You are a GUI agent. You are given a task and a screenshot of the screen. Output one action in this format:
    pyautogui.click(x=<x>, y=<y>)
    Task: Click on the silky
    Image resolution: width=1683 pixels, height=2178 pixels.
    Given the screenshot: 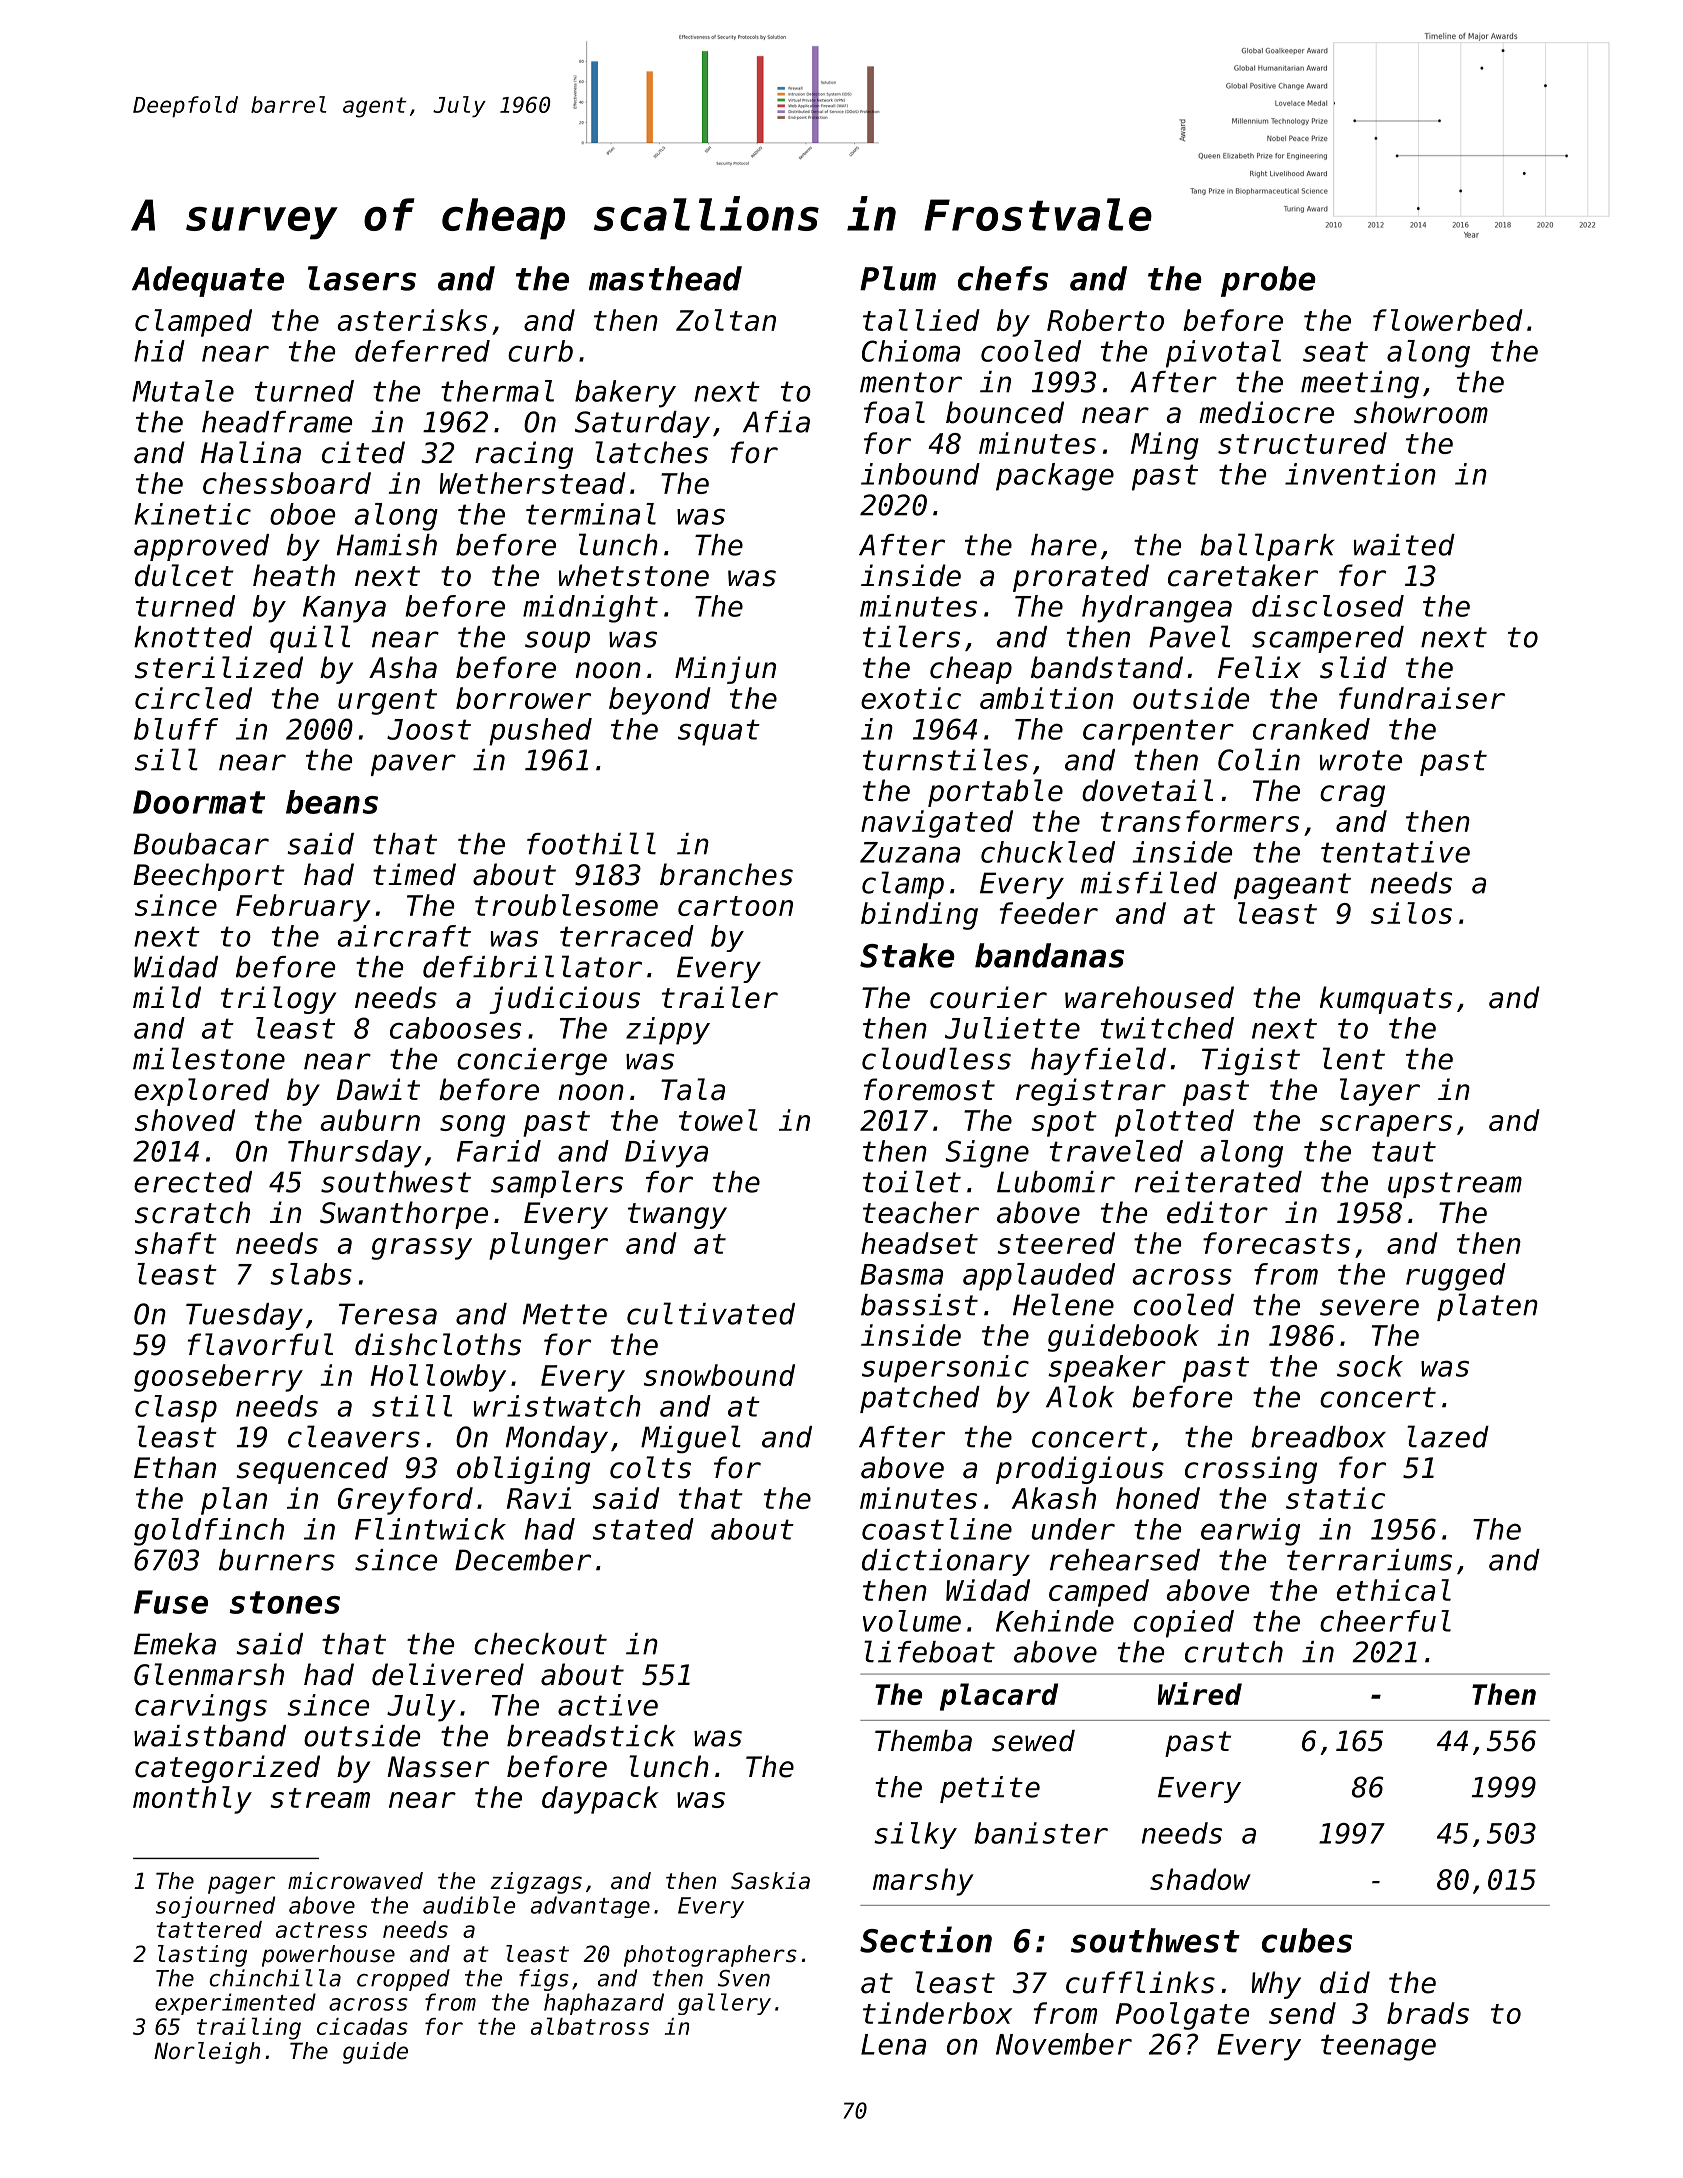 What is the action you would take?
    pyautogui.click(x=915, y=1835)
